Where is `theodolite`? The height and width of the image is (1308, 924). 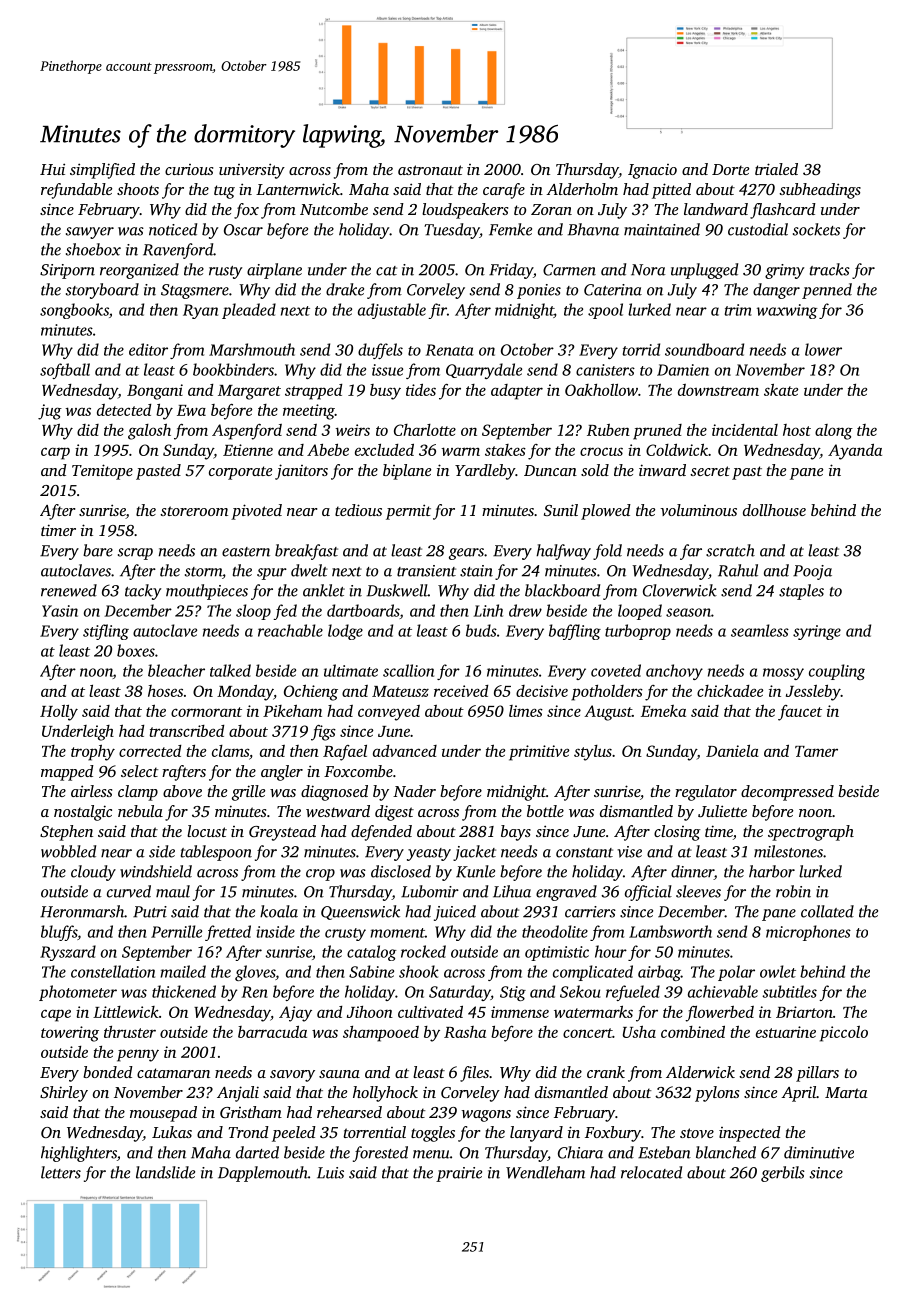
theodolite is located at coordinates (555, 931).
